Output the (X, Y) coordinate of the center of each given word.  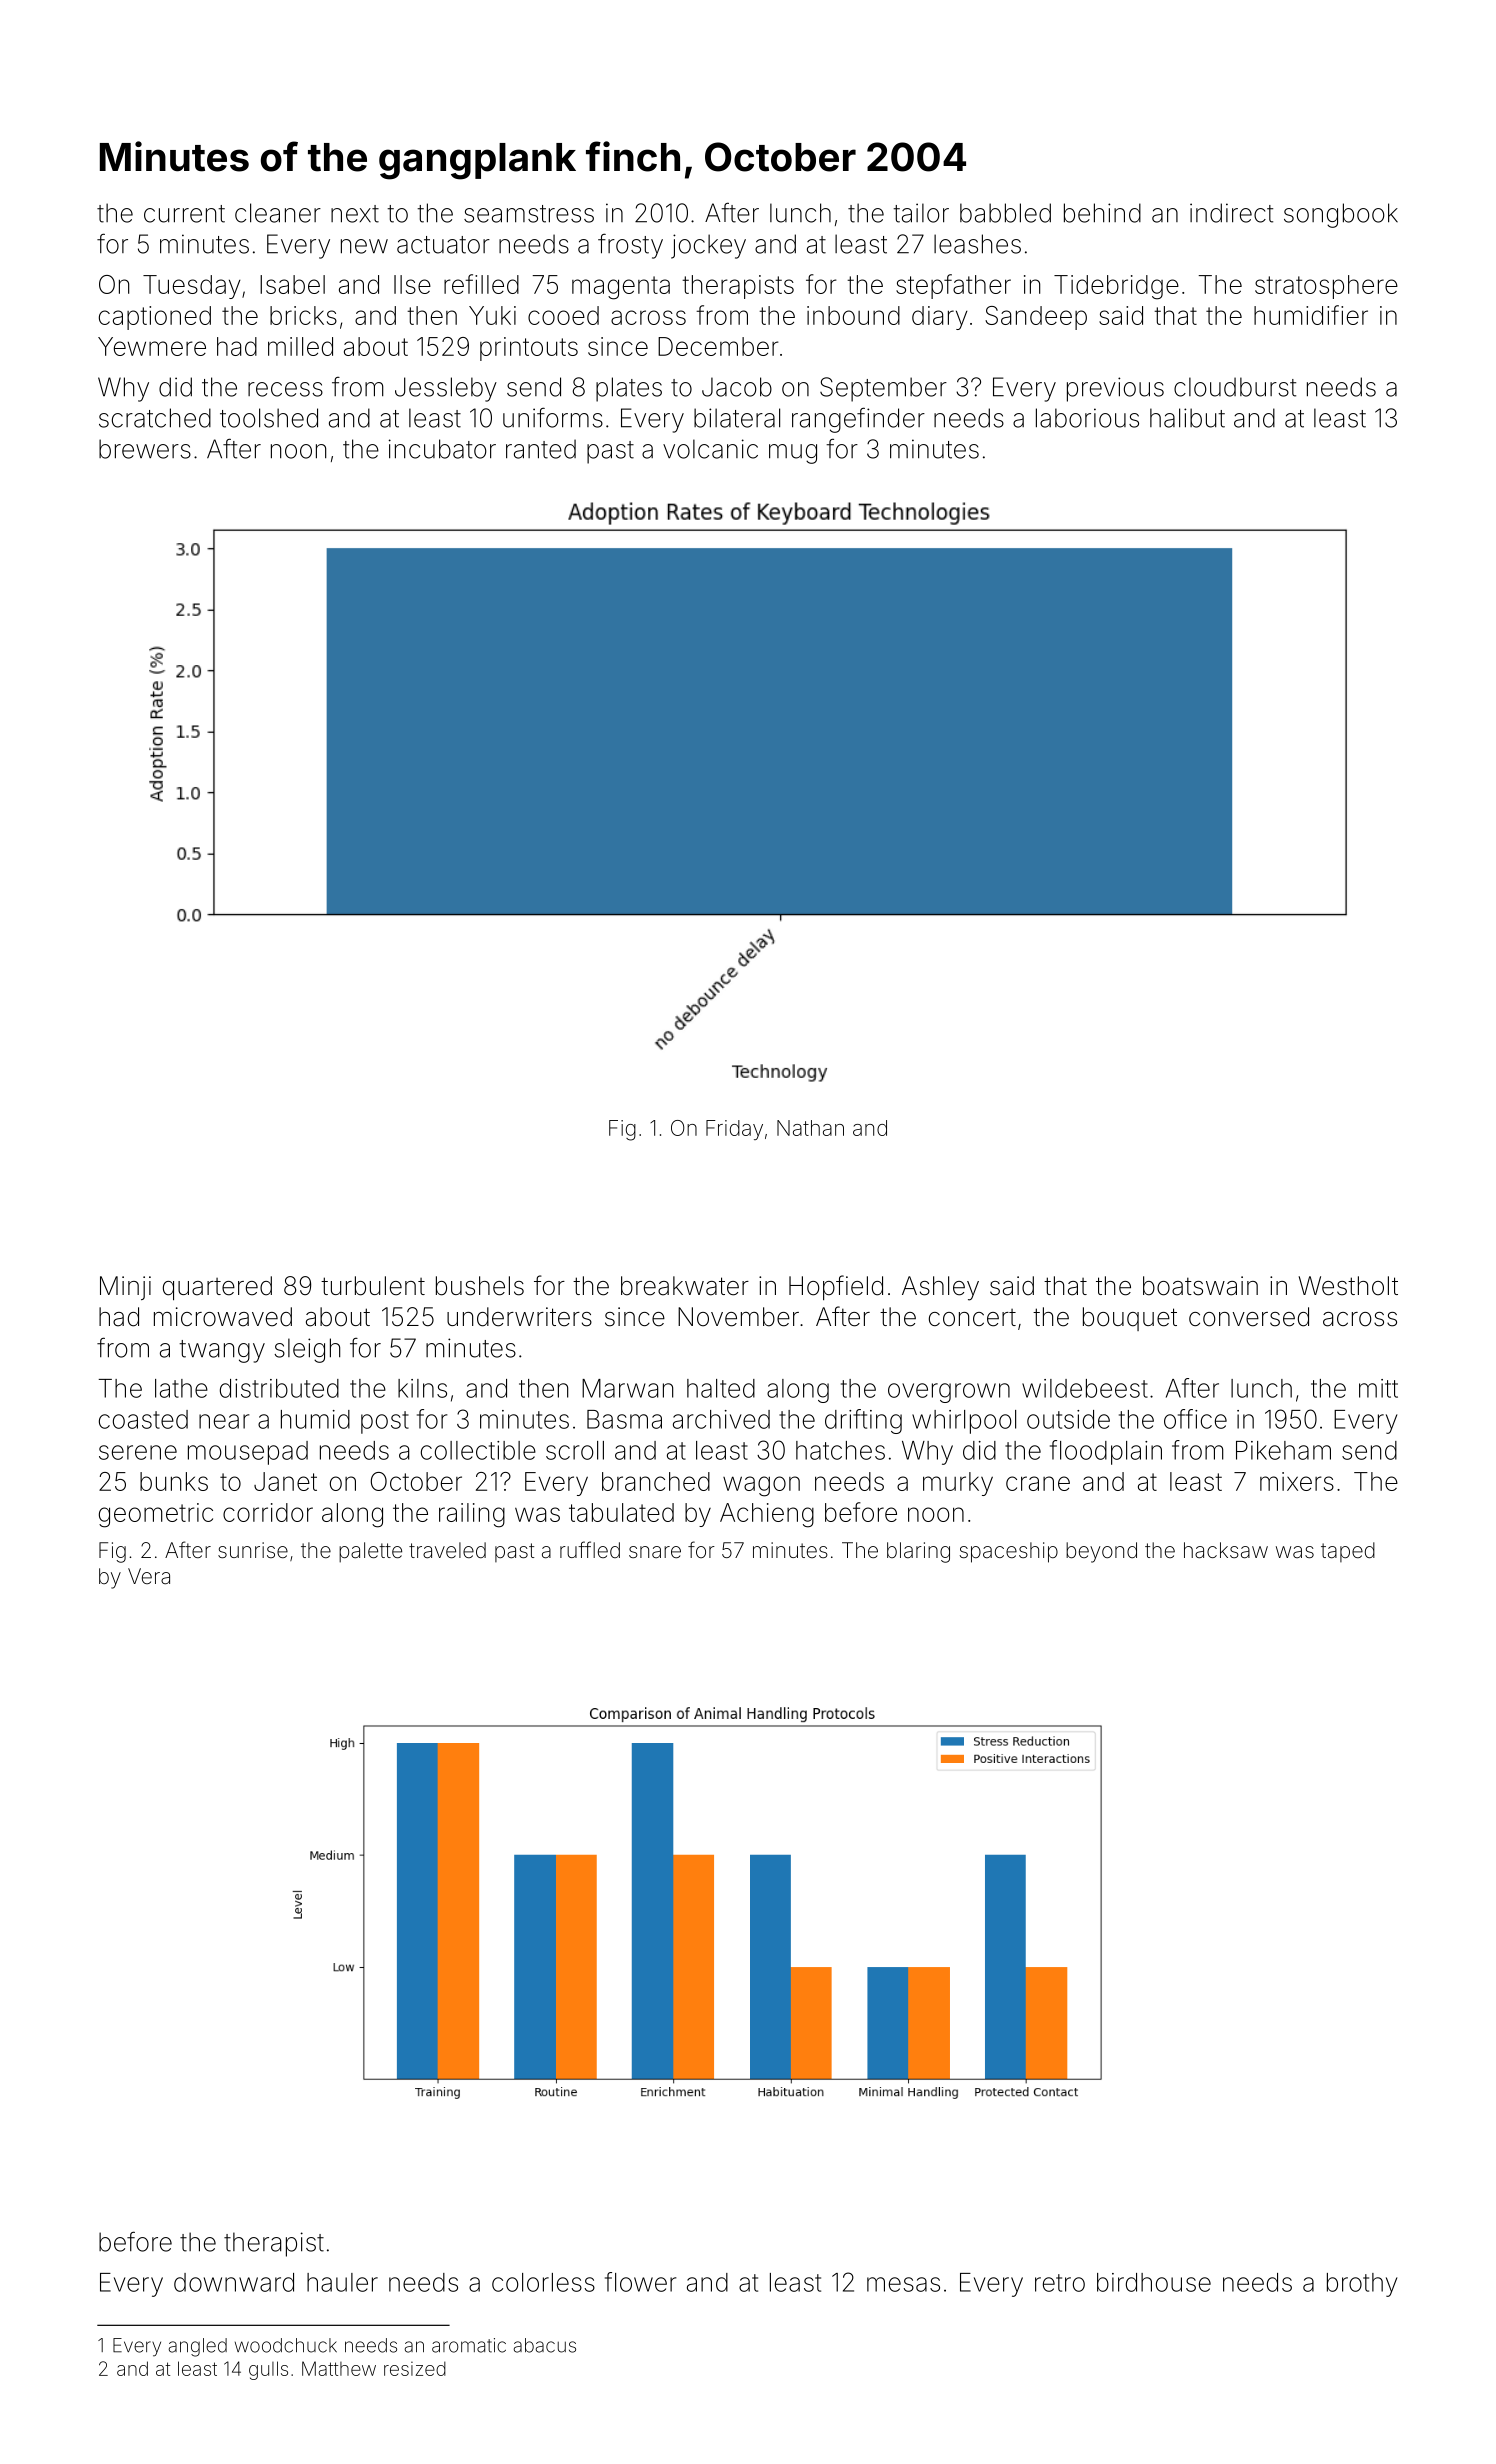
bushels (480, 1286)
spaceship (1009, 1552)
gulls (268, 2370)
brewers (145, 449)
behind (1102, 213)
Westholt (1348, 1286)
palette (370, 1552)
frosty (630, 246)
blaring (918, 1552)
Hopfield (836, 1287)
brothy (1362, 2285)
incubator (442, 449)
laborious (1087, 418)
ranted (541, 449)
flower (640, 2282)
